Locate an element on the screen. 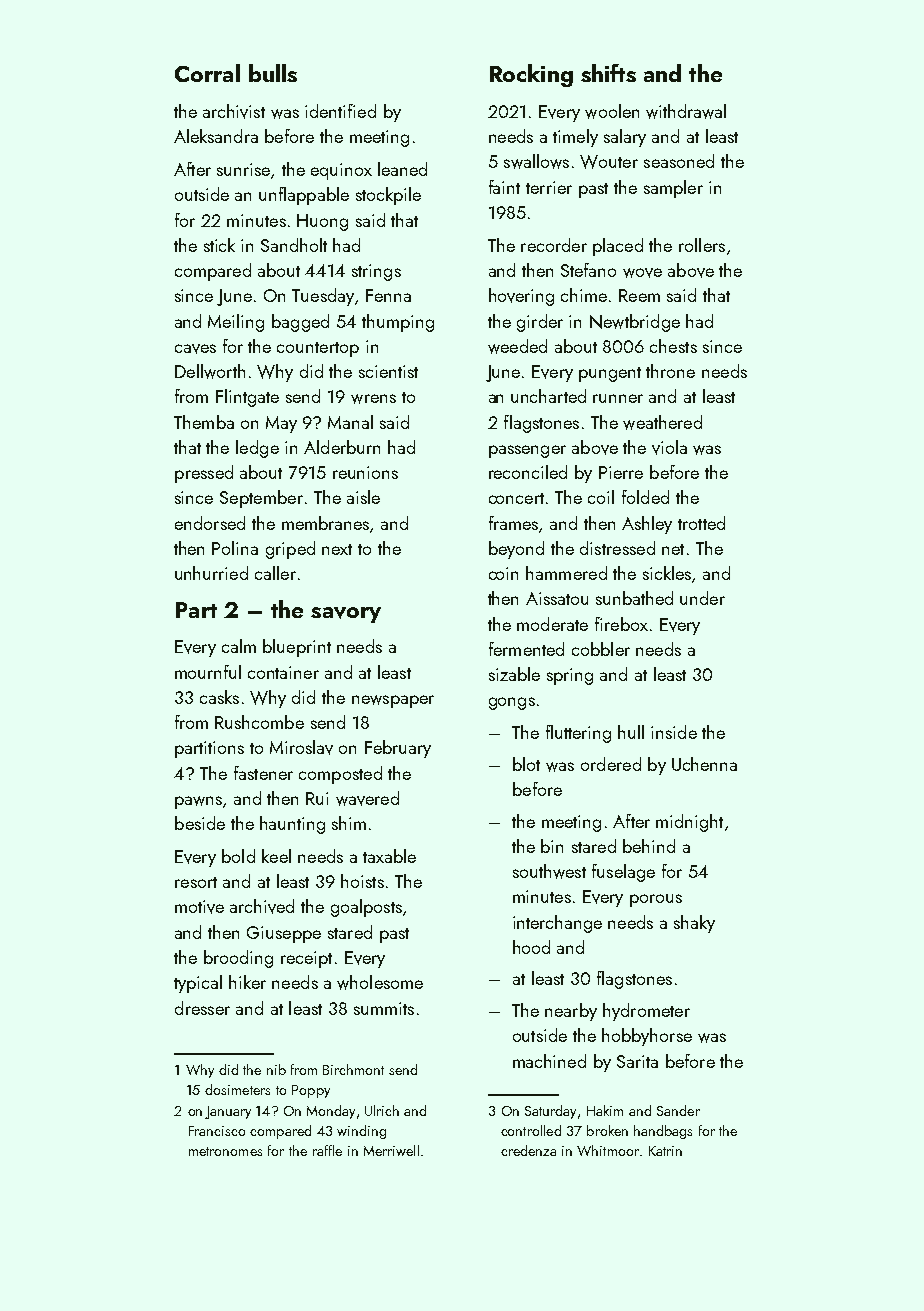  handbags is located at coordinates (663, 1132).
